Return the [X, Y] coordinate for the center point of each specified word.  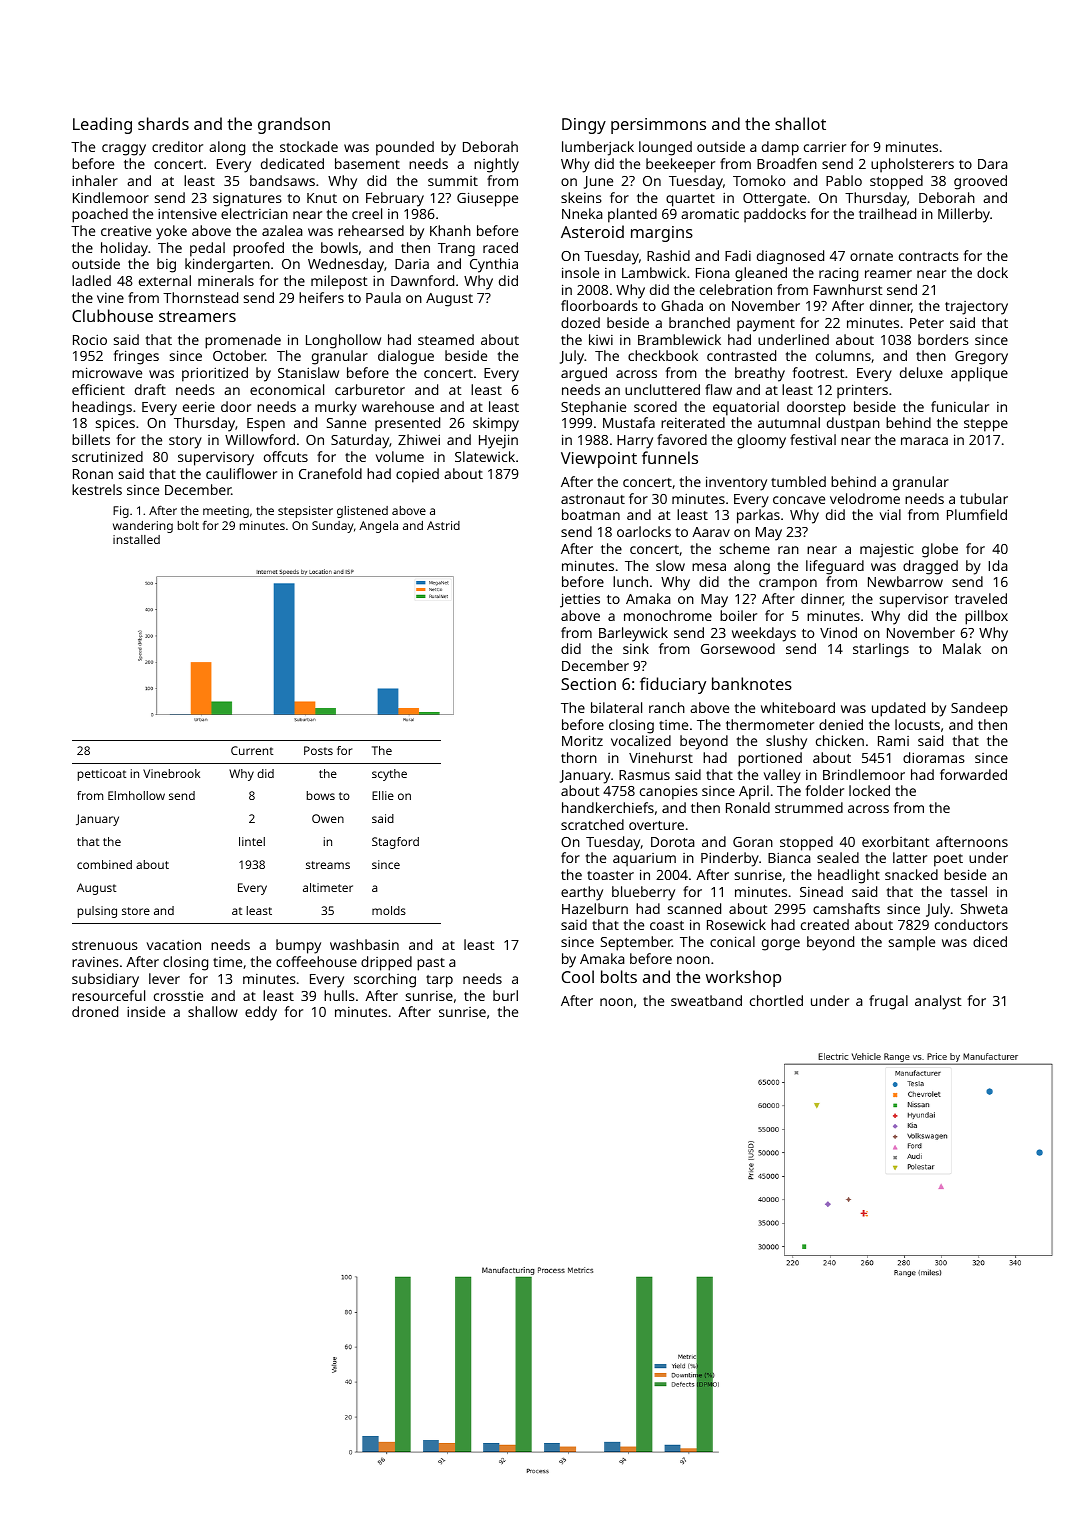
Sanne [346, 423]
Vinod [838, 632]
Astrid [443, 525]
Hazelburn [595, 908]
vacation [174, 945]
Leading [102, 125]
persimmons [658, 126]
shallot [800, 123]
